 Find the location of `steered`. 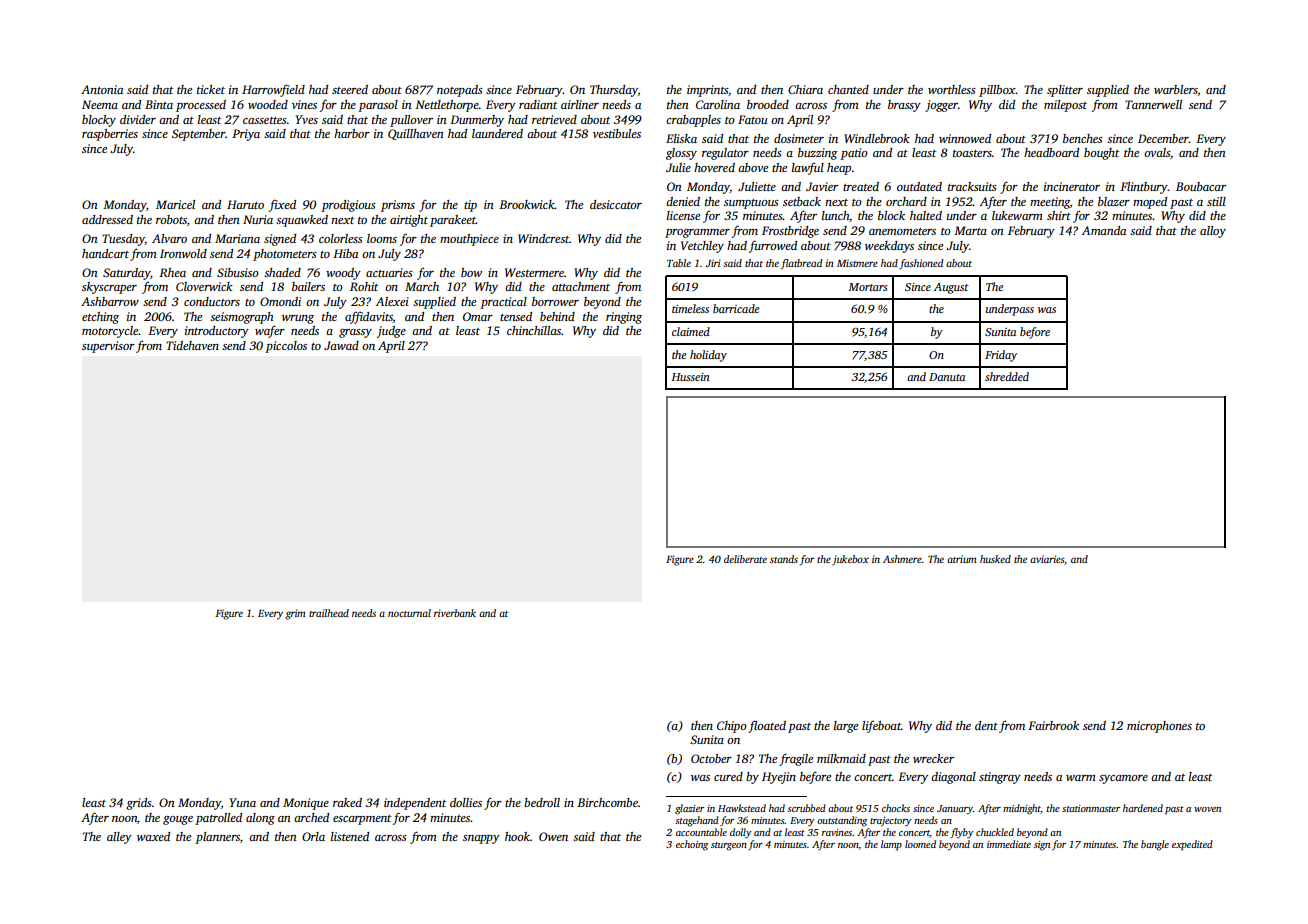

steered is located at coordinates (350, 89).
